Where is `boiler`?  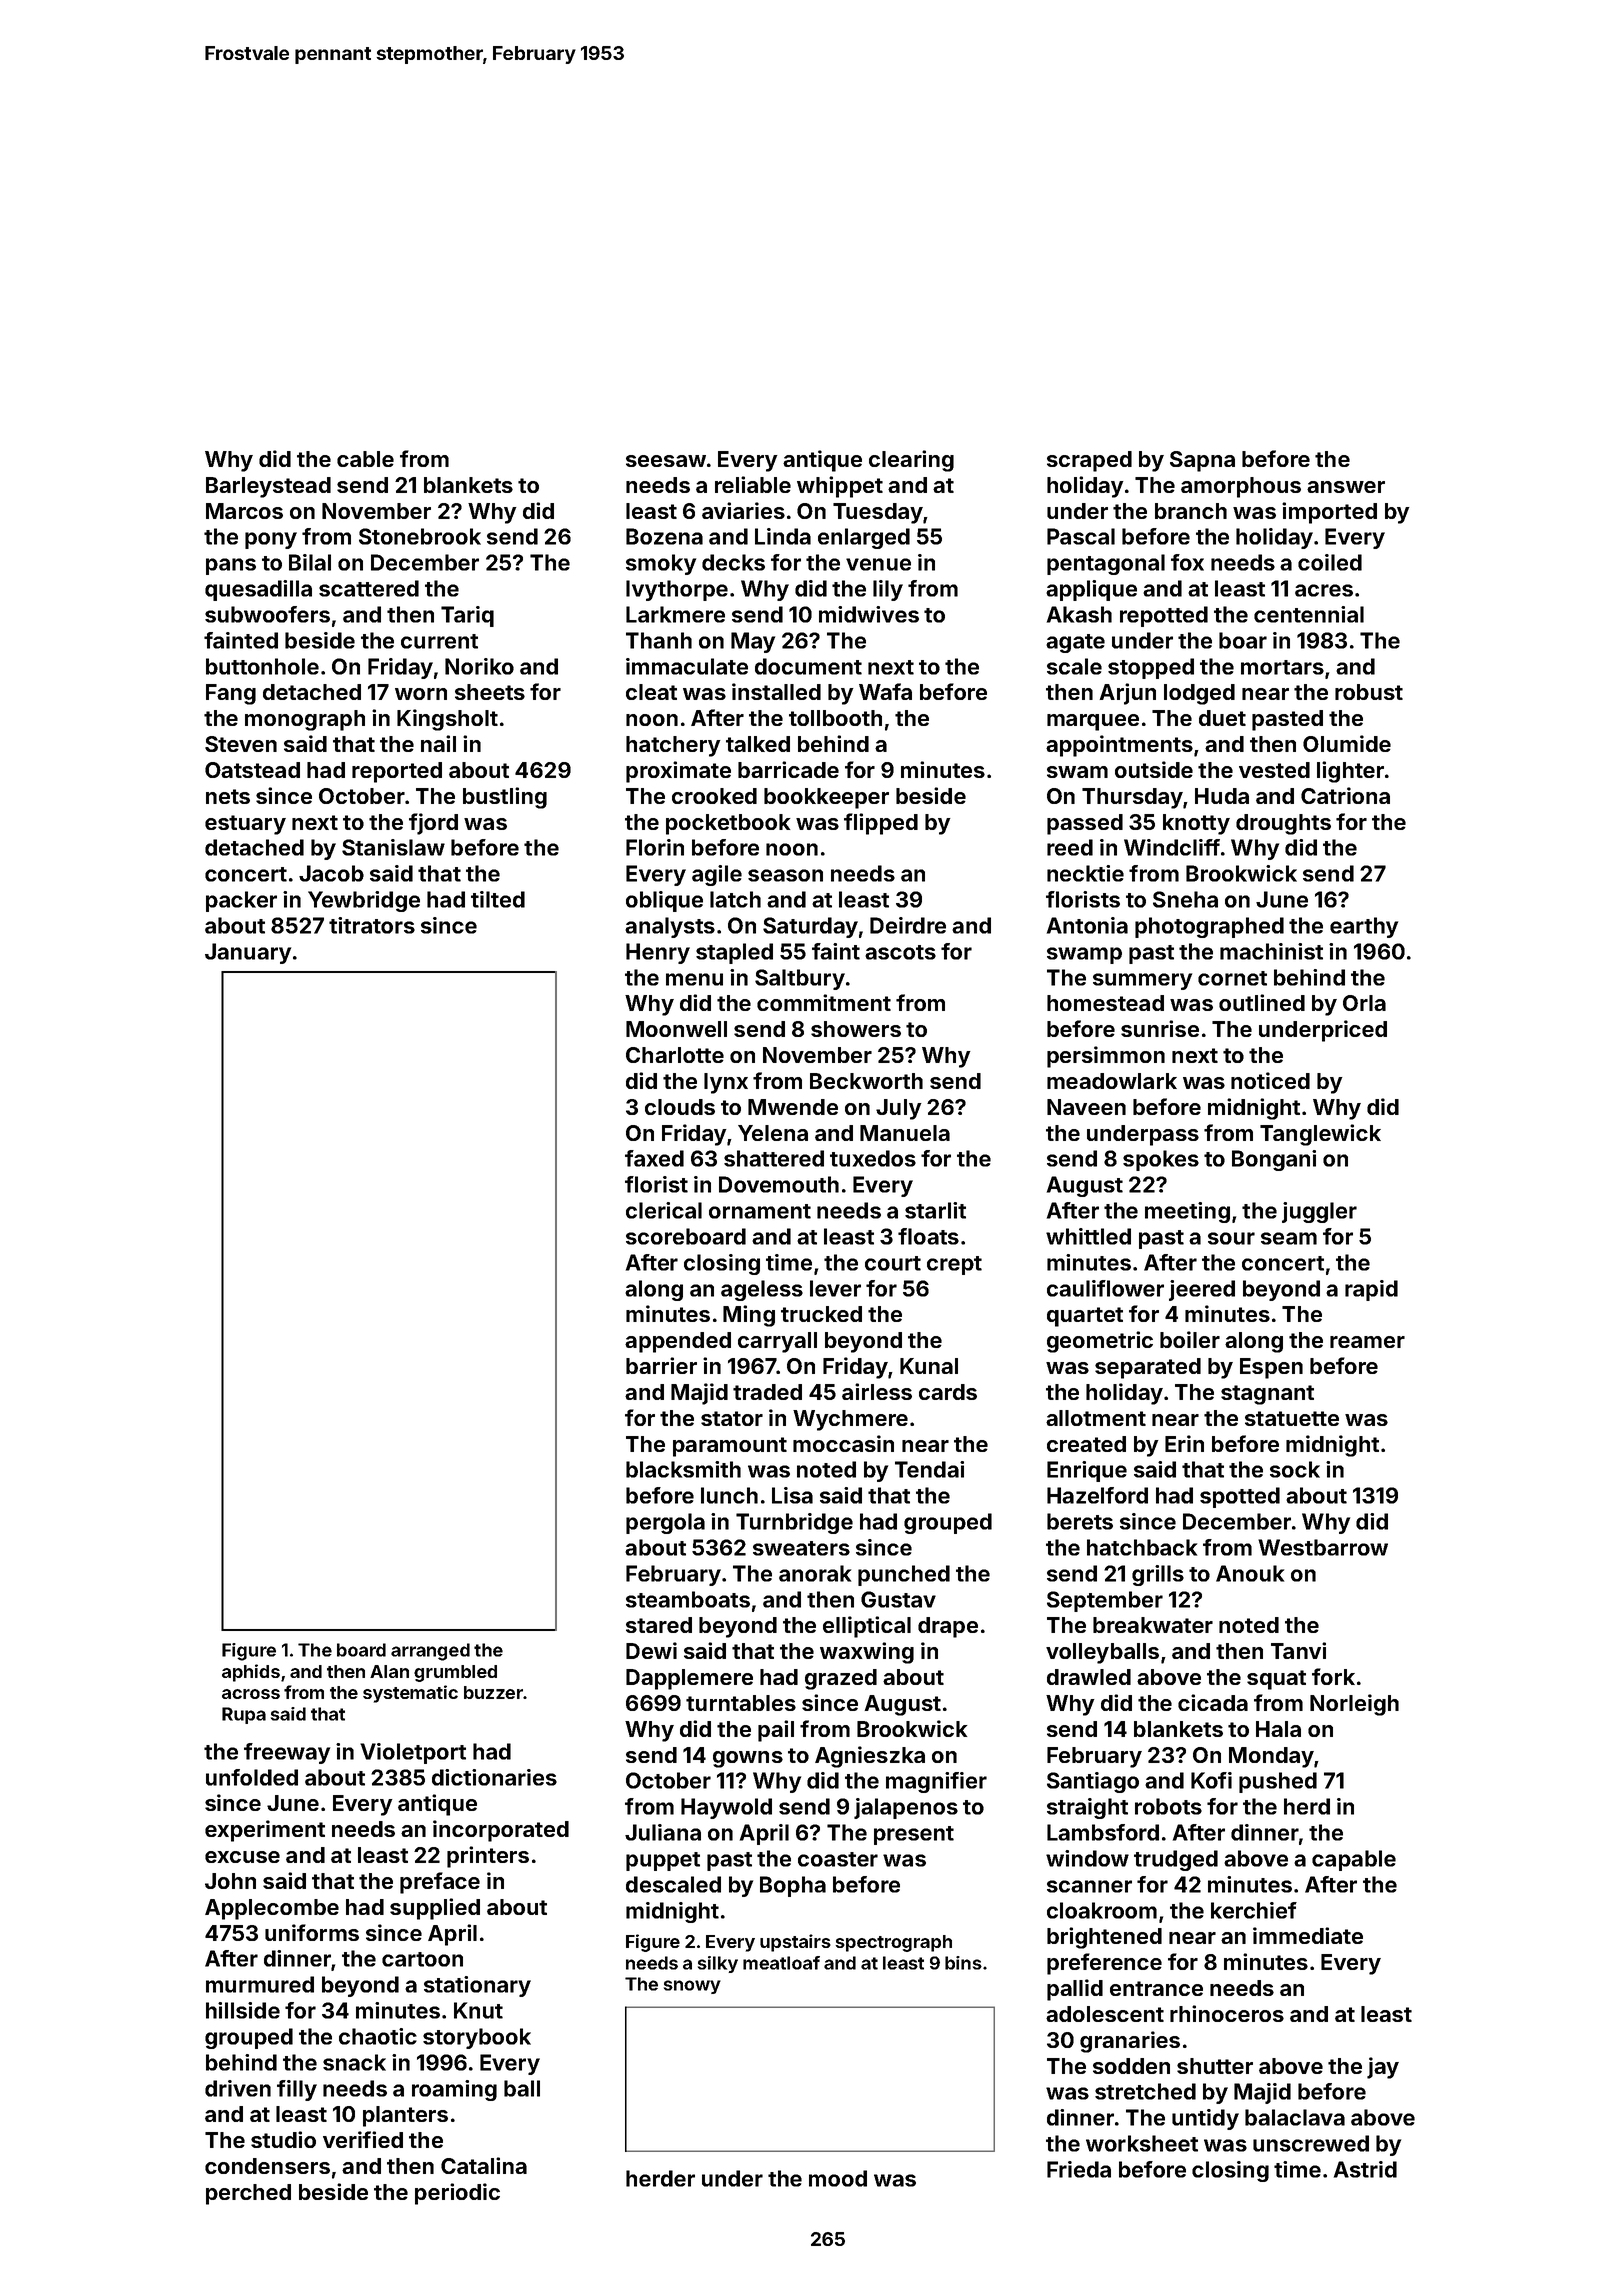
boiler is located at coordinates (1190, 1339).
